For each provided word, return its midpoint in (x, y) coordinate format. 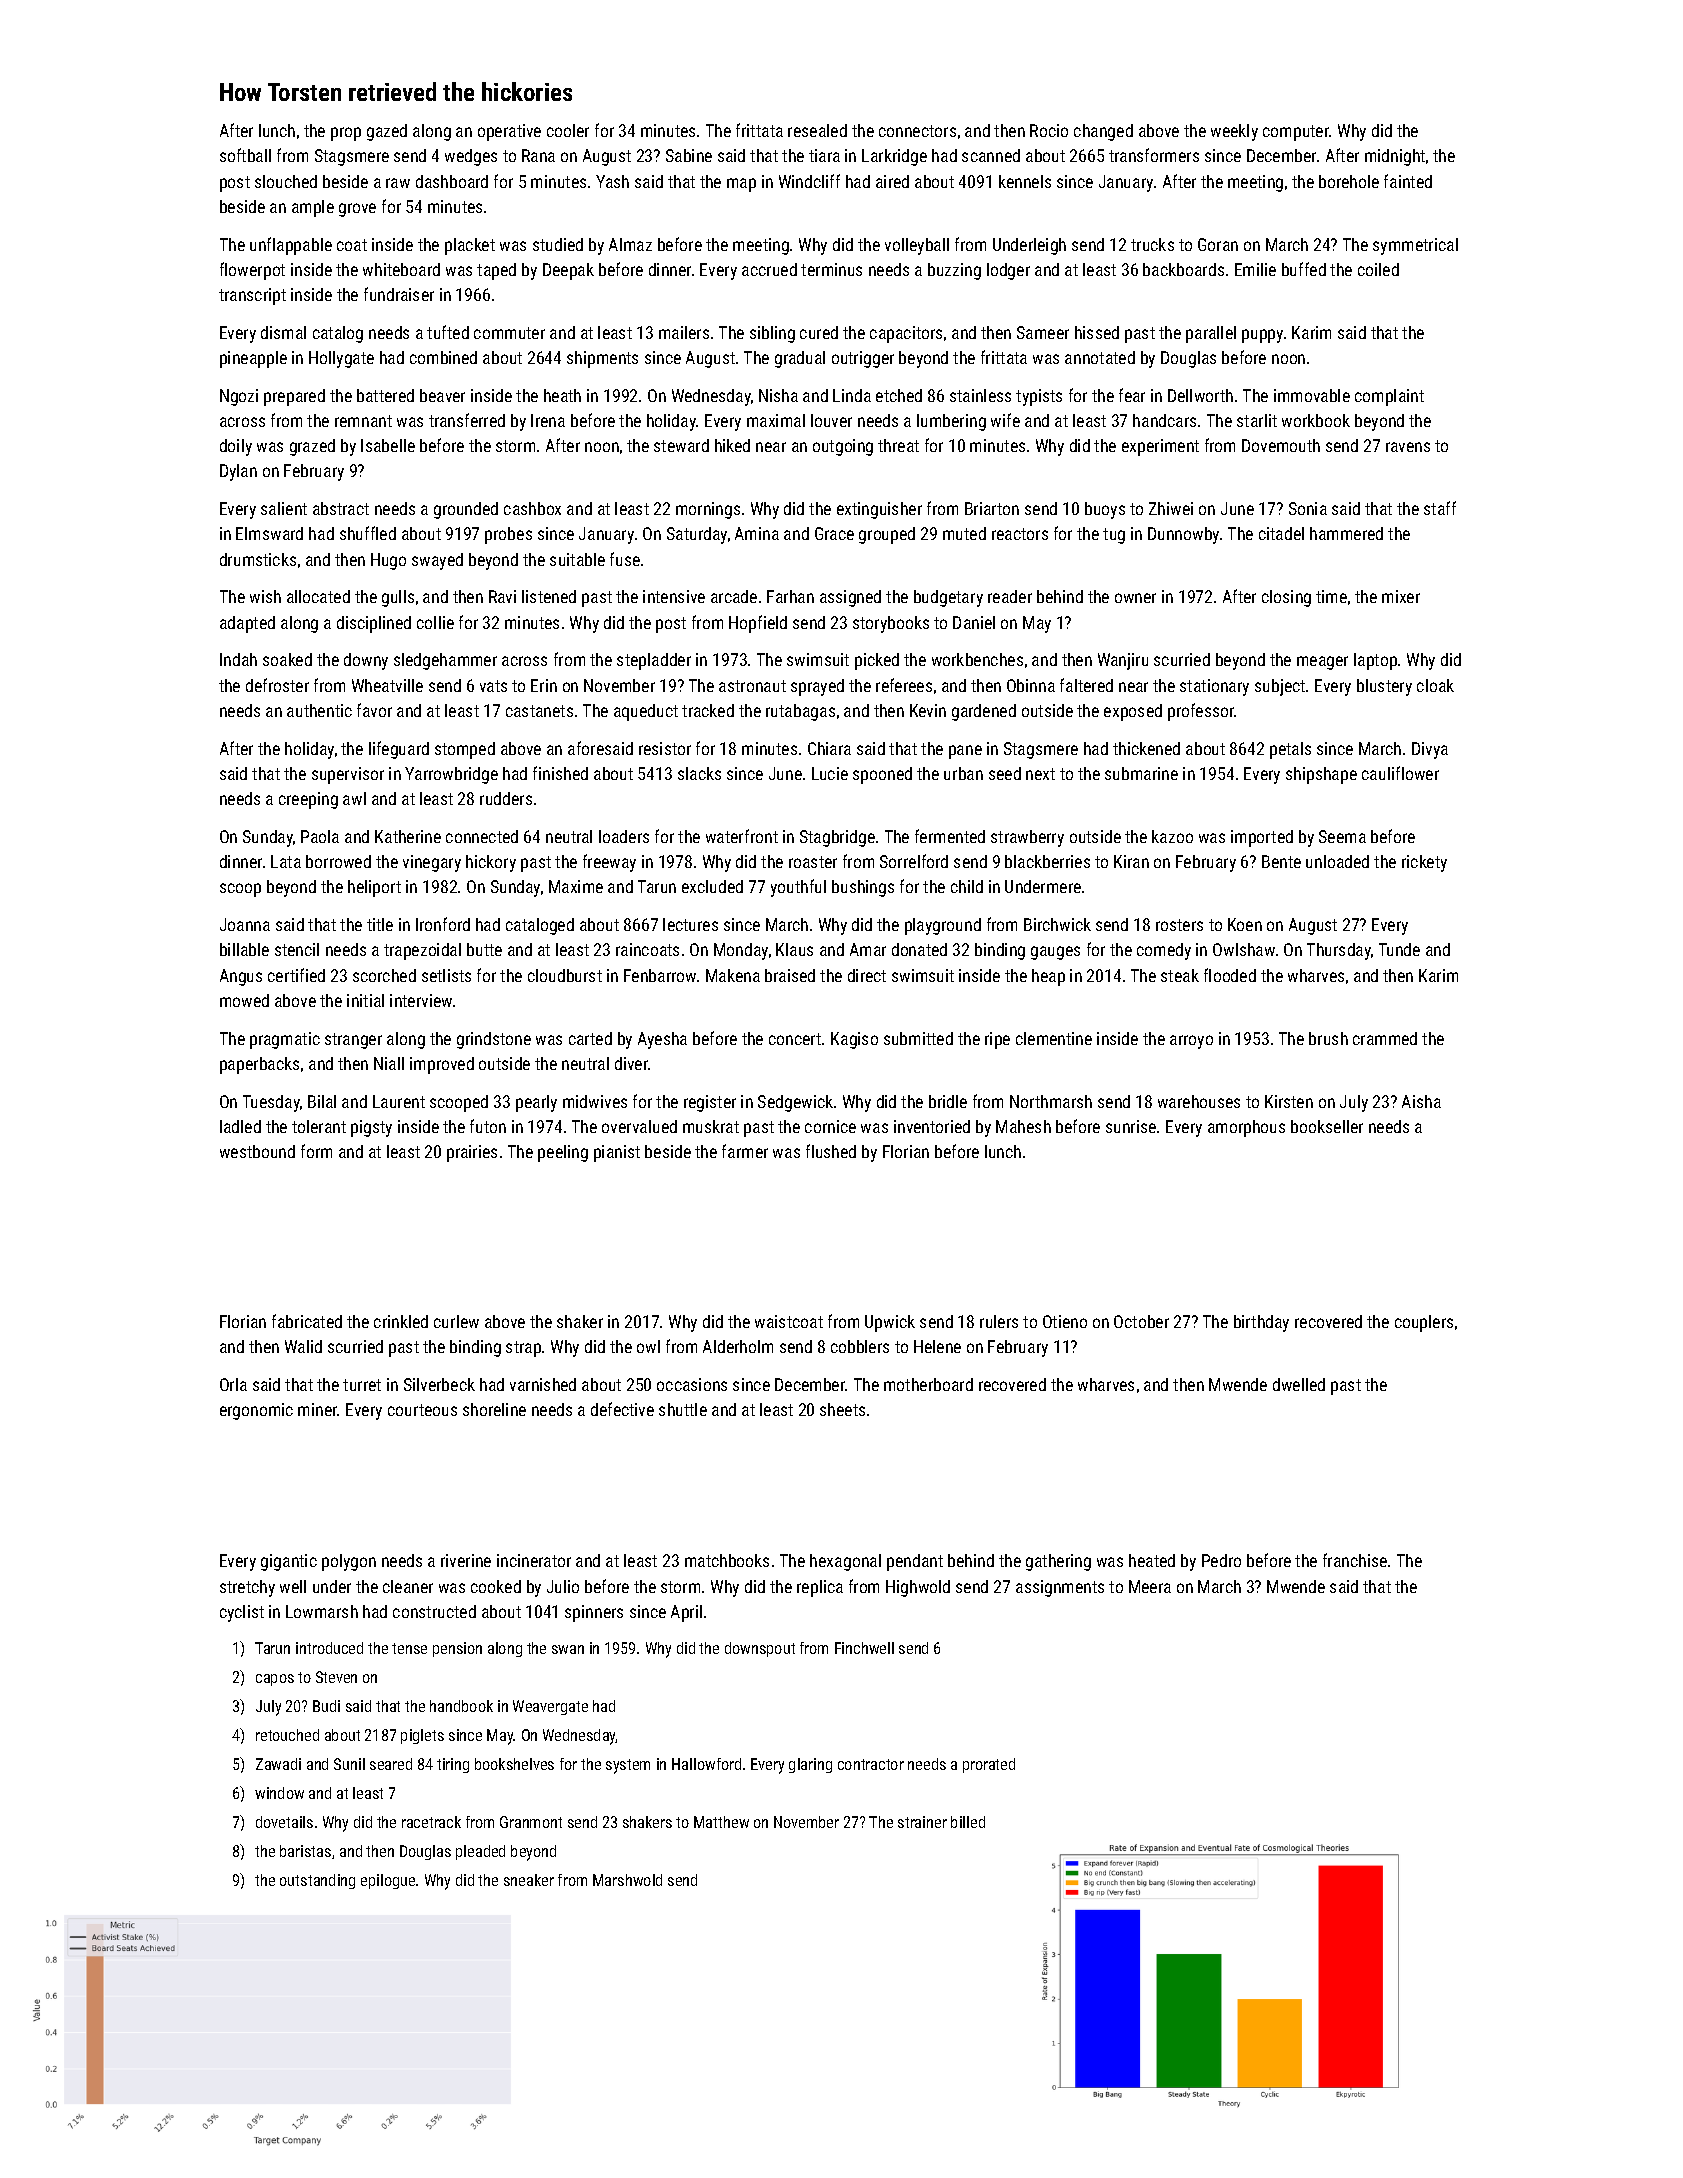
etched (899, 395)
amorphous (1246, 1128)
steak (1180, 975)
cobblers (860, 1346)
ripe (997, 1040)
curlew (456, 1321)
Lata (286, 861)
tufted (448, 332)
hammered (1346, 533)
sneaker (529, 1880)
